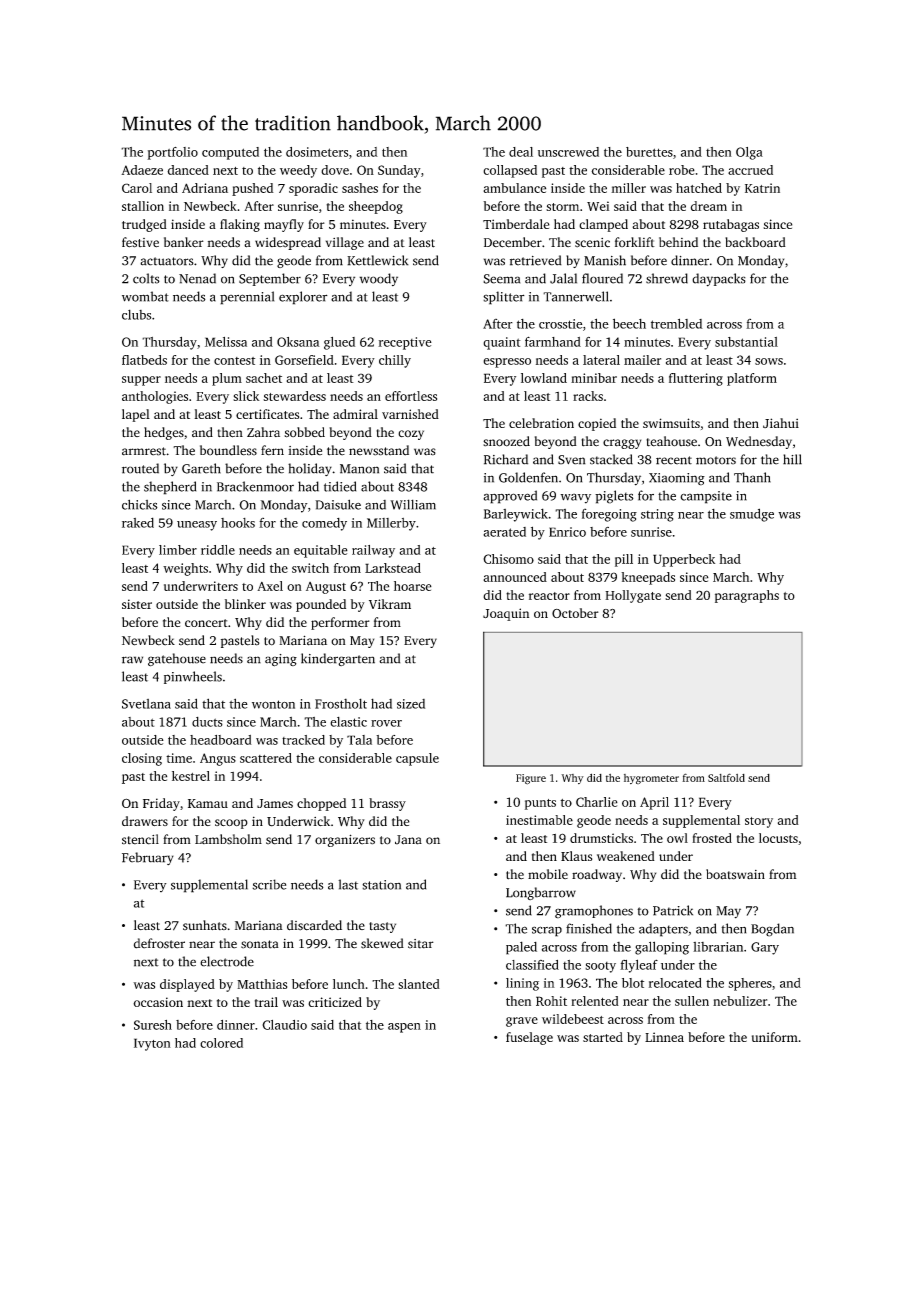 The width and height of the page is (924, 1308). Describe the element at coordinates (504, 298) in the page. I see `splitter` at that location.
